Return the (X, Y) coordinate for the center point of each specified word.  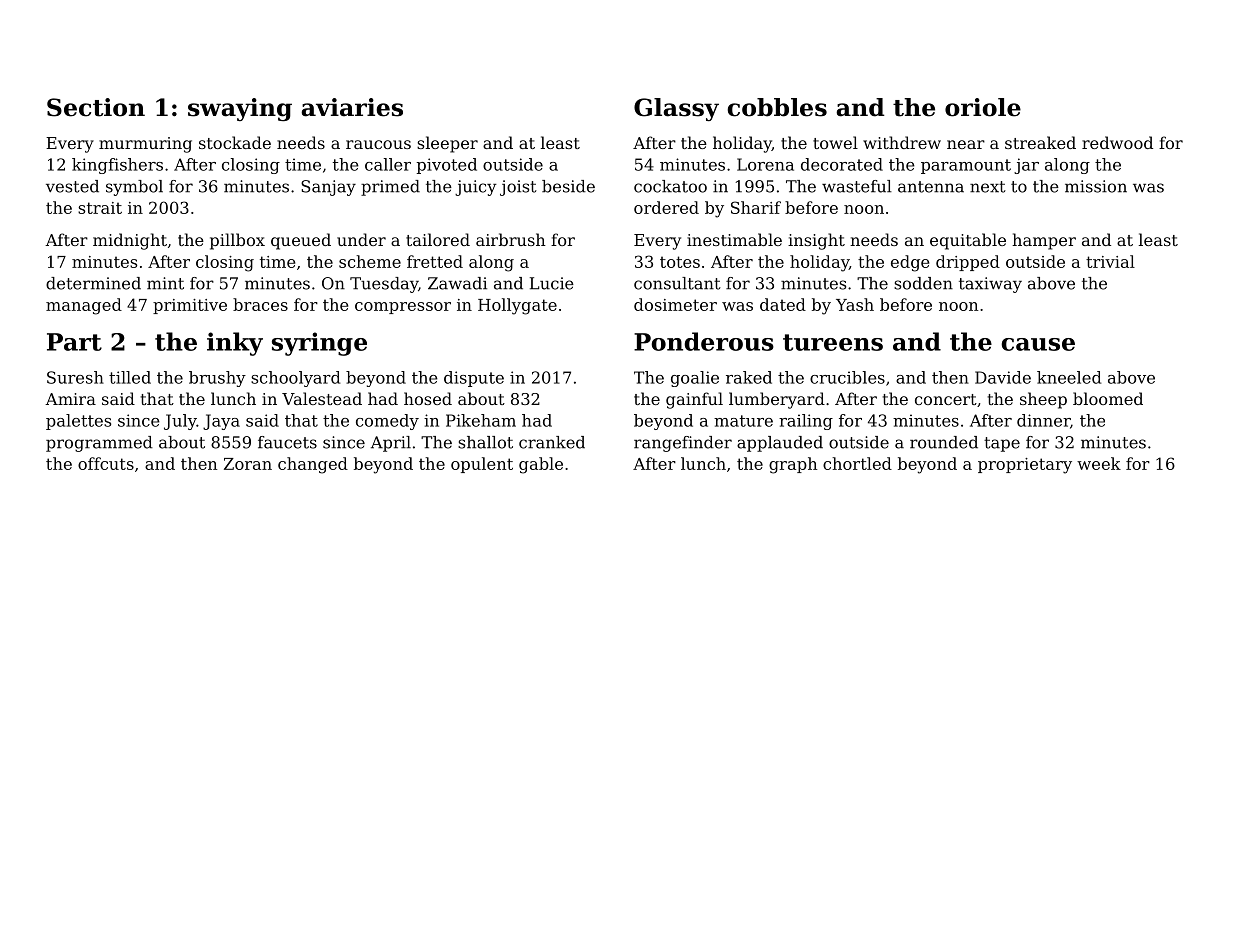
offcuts (106, 463)
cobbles (777, 107)
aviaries (352, 107)
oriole (983, 107)
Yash (855, 304)
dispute (474, 379)
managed (84, 306)
